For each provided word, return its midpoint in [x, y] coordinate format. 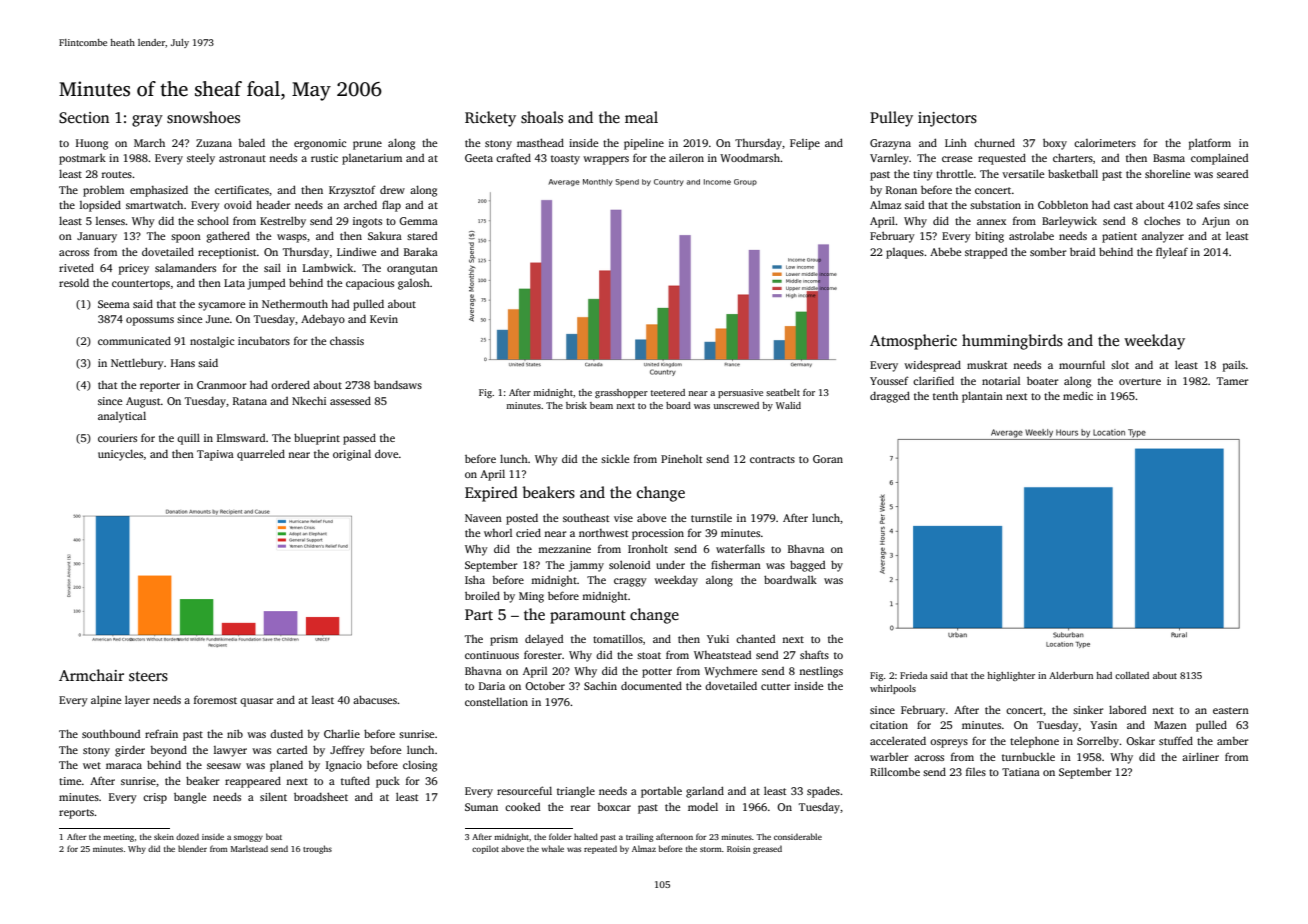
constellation [496, 701]
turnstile [711, 518]
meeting [118, 838]
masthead [540, 142]
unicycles [120, 455]
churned [994, 142]
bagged [807, 566]
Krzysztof [352, 191]
